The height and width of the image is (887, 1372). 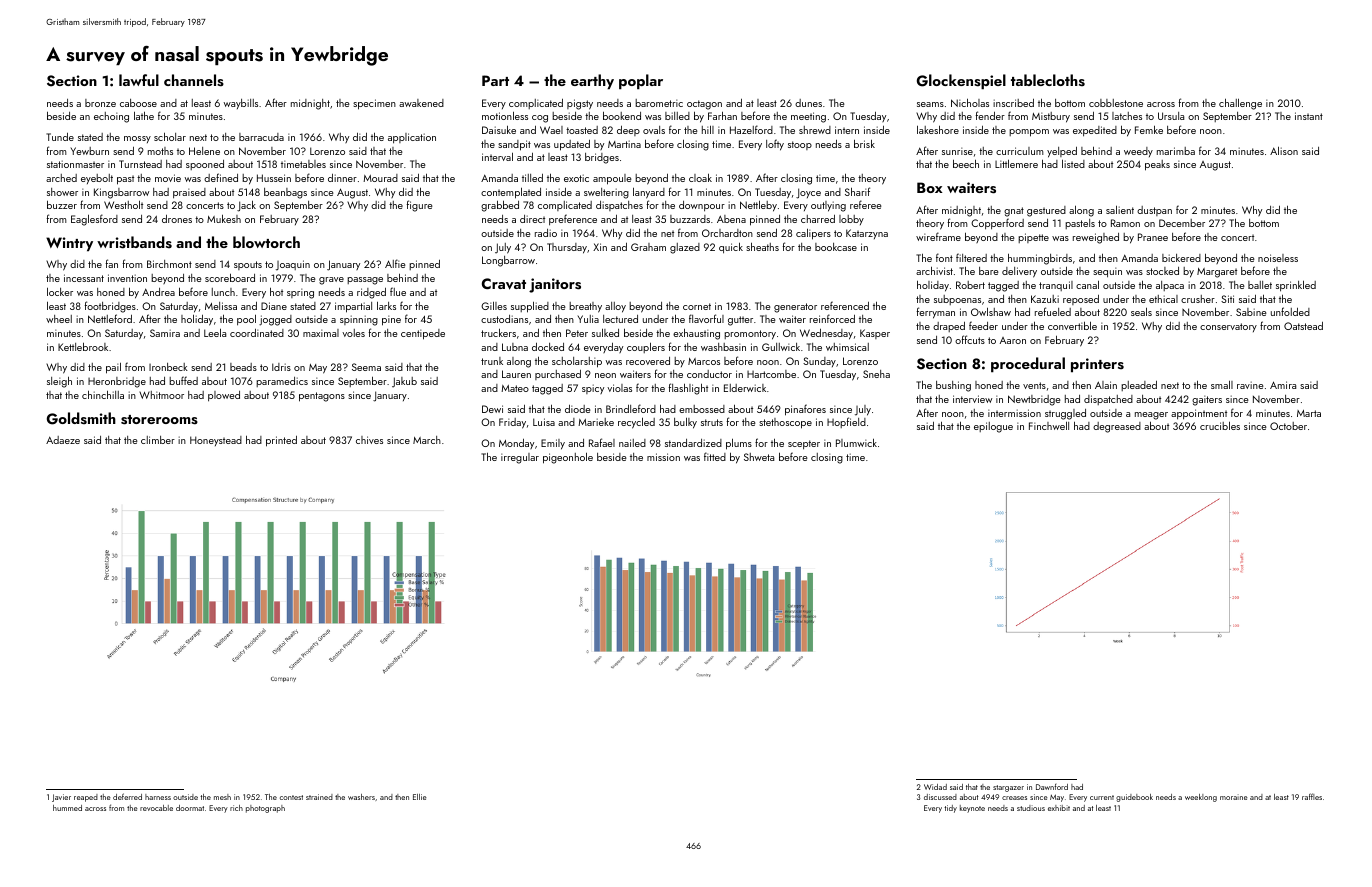 I want to click on dustpan, so click(x=1154, y=211).
